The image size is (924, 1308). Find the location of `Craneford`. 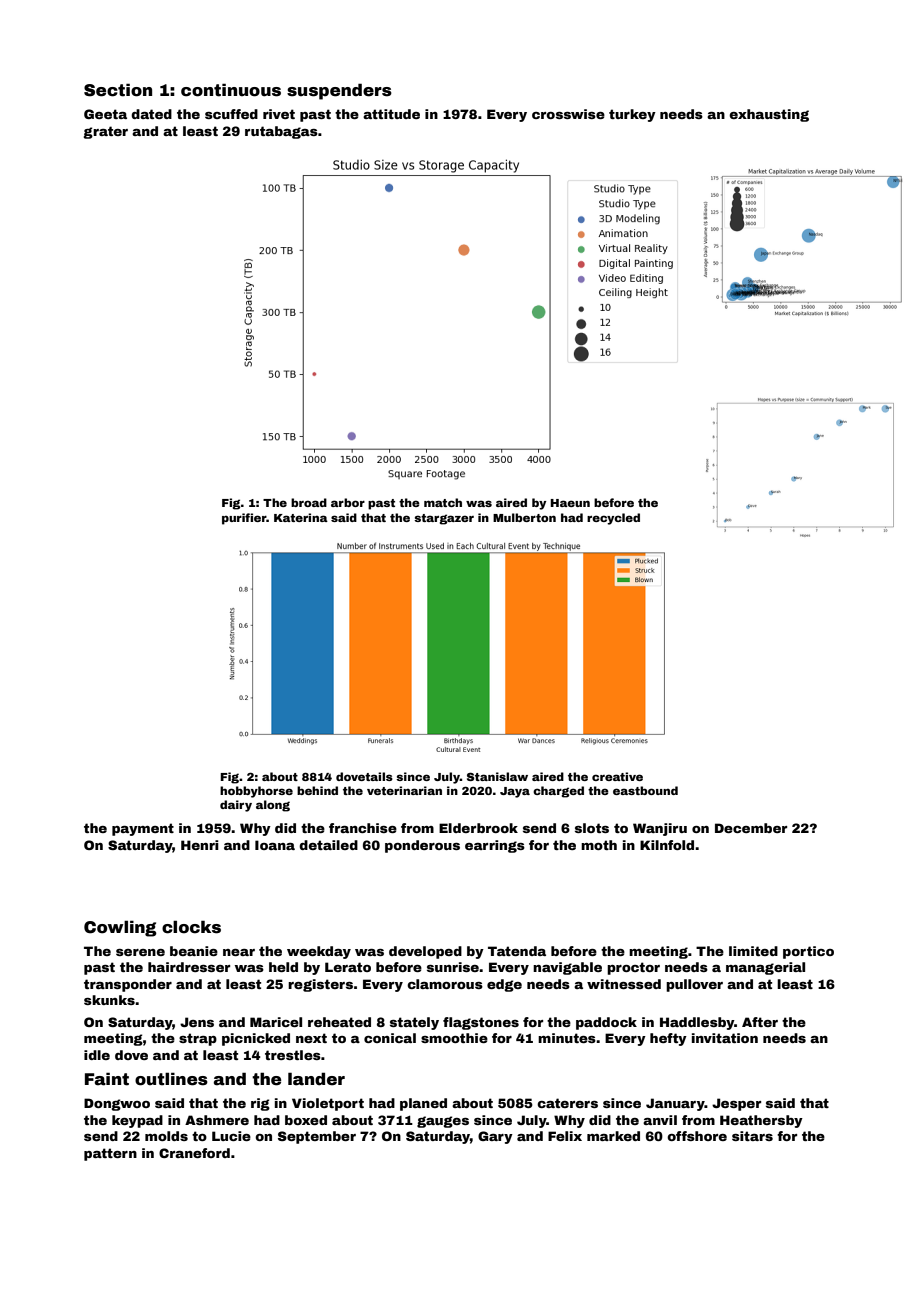

Craneford is located at coordinates (194, 1153).
